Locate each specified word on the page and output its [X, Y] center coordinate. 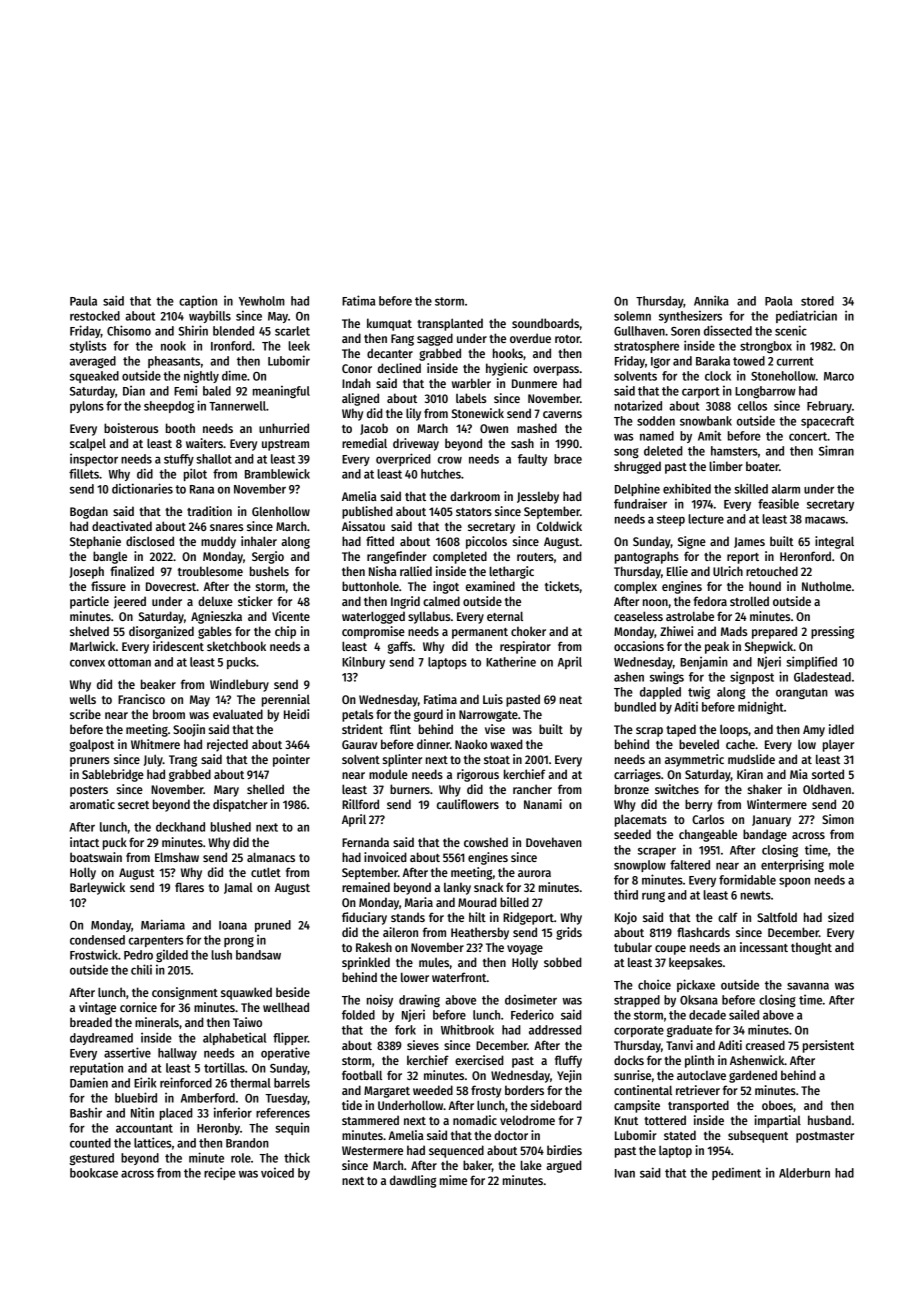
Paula [83, 301]
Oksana [699, 1000]
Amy [814, 731]
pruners [89, 762]
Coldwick [559, 526]
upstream [285, 445]
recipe [220, 1173]
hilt [477, 917]
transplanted [450, 324]
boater [762, 466]
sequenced [456, 1151]
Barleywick [97, 888]
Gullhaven [639, 331]
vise [495, 729]
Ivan [625, 1173]
